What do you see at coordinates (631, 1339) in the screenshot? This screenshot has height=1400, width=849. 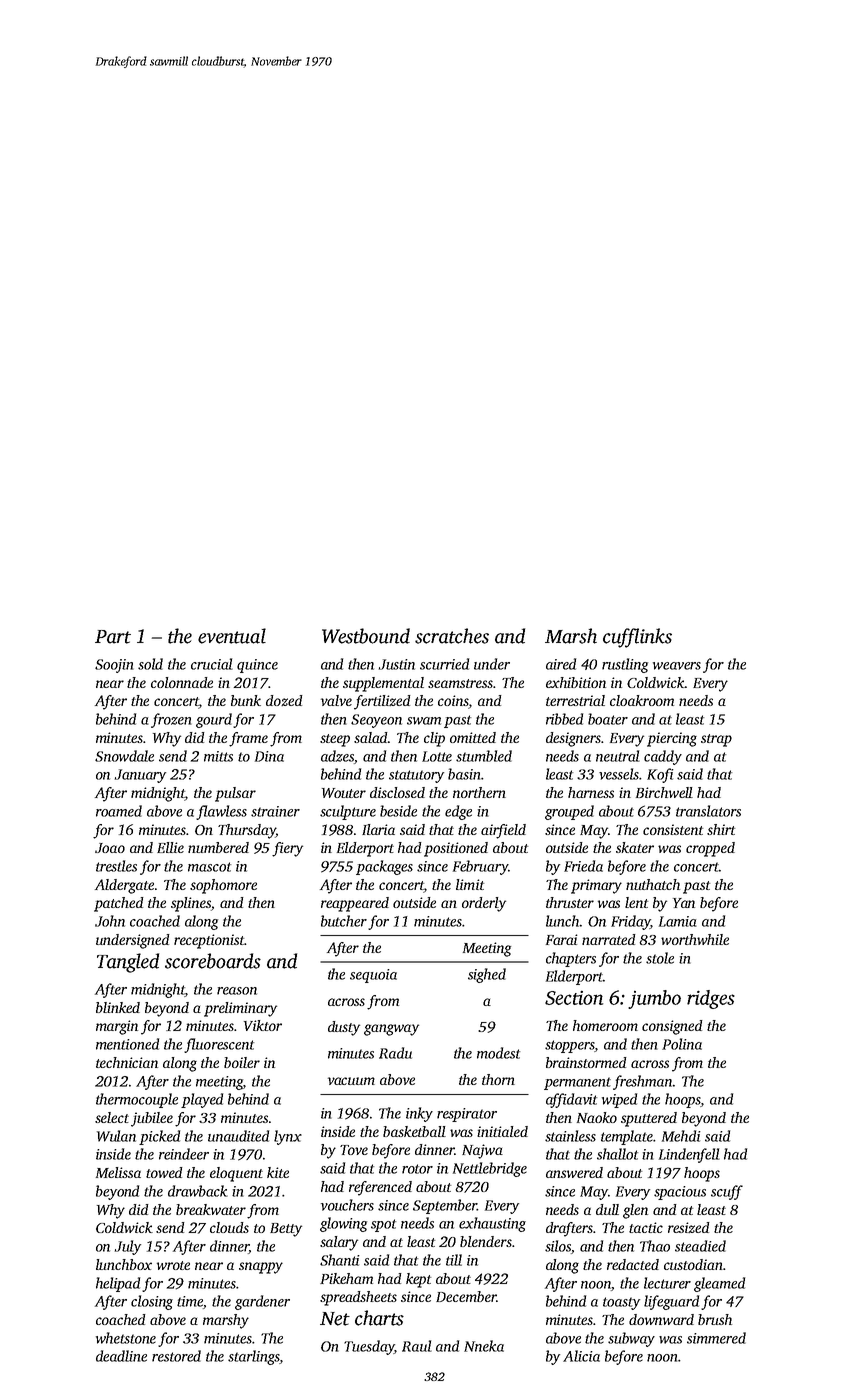 I see `subway` at bounding box center [631, 1339].
